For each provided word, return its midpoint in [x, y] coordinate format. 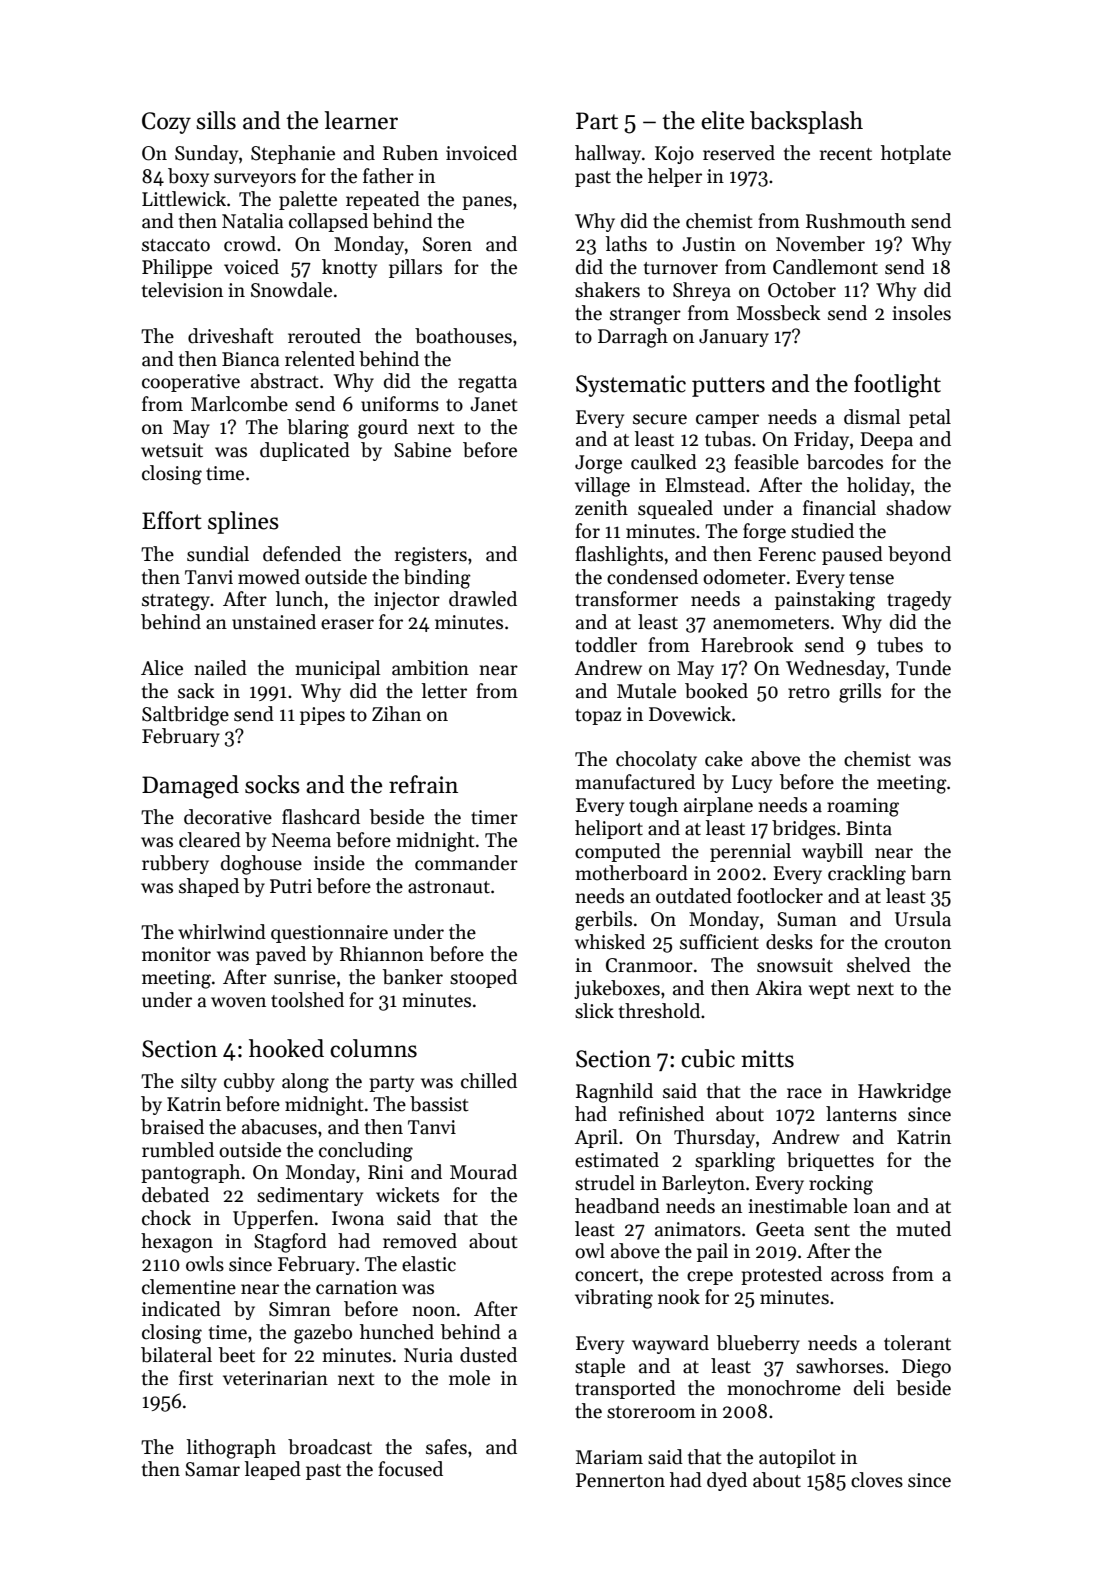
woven [238, 1002]
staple [600, 1367]
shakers [607, 290]
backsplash [806, 122]
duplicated [305, 451]
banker [413, 977]
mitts [767, 1059]
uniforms [400, 404]
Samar [212, 1469]
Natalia [253, 221]
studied [822, 531]
